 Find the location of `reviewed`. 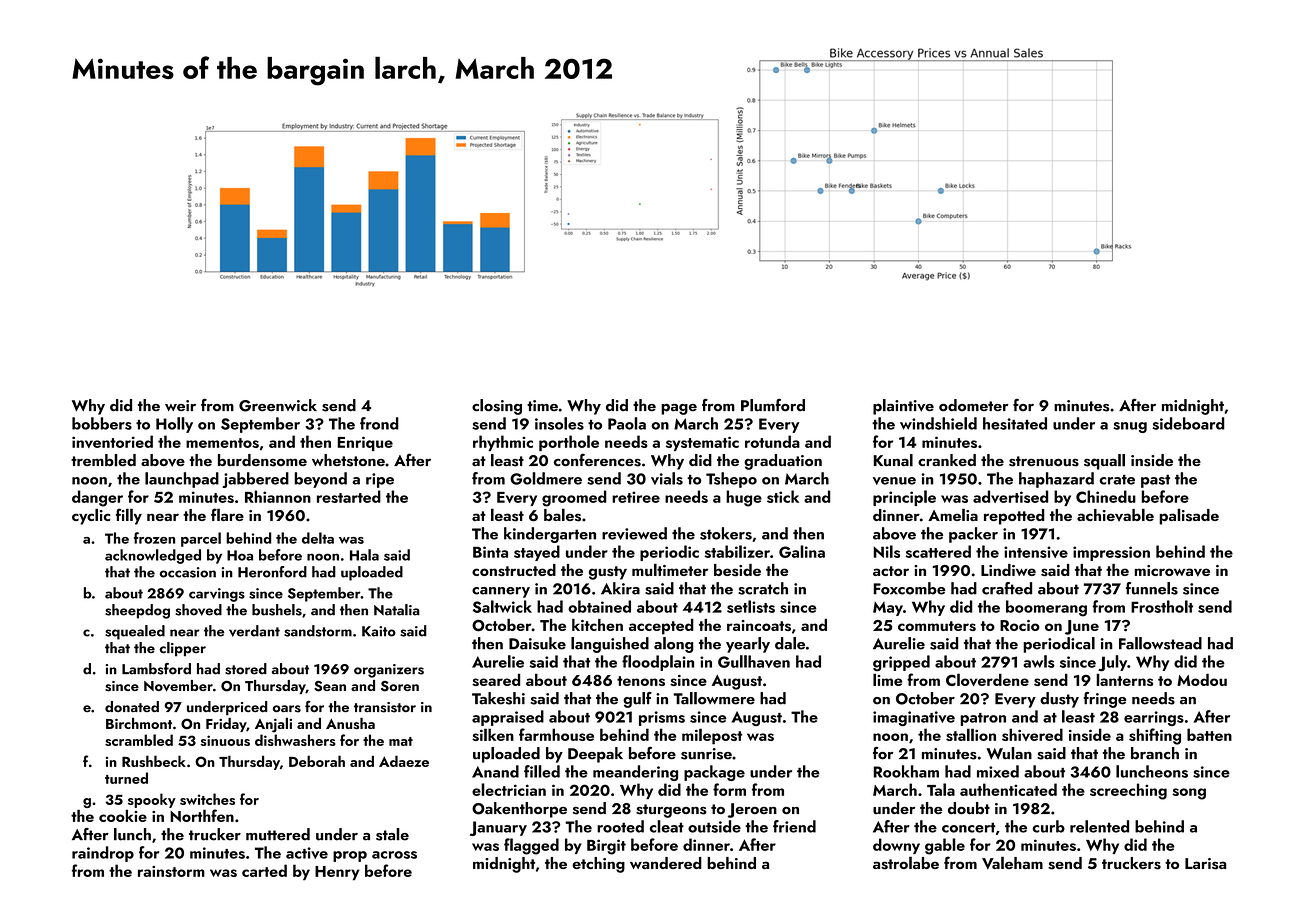

reviewed is located at coordinates (634, 533).
